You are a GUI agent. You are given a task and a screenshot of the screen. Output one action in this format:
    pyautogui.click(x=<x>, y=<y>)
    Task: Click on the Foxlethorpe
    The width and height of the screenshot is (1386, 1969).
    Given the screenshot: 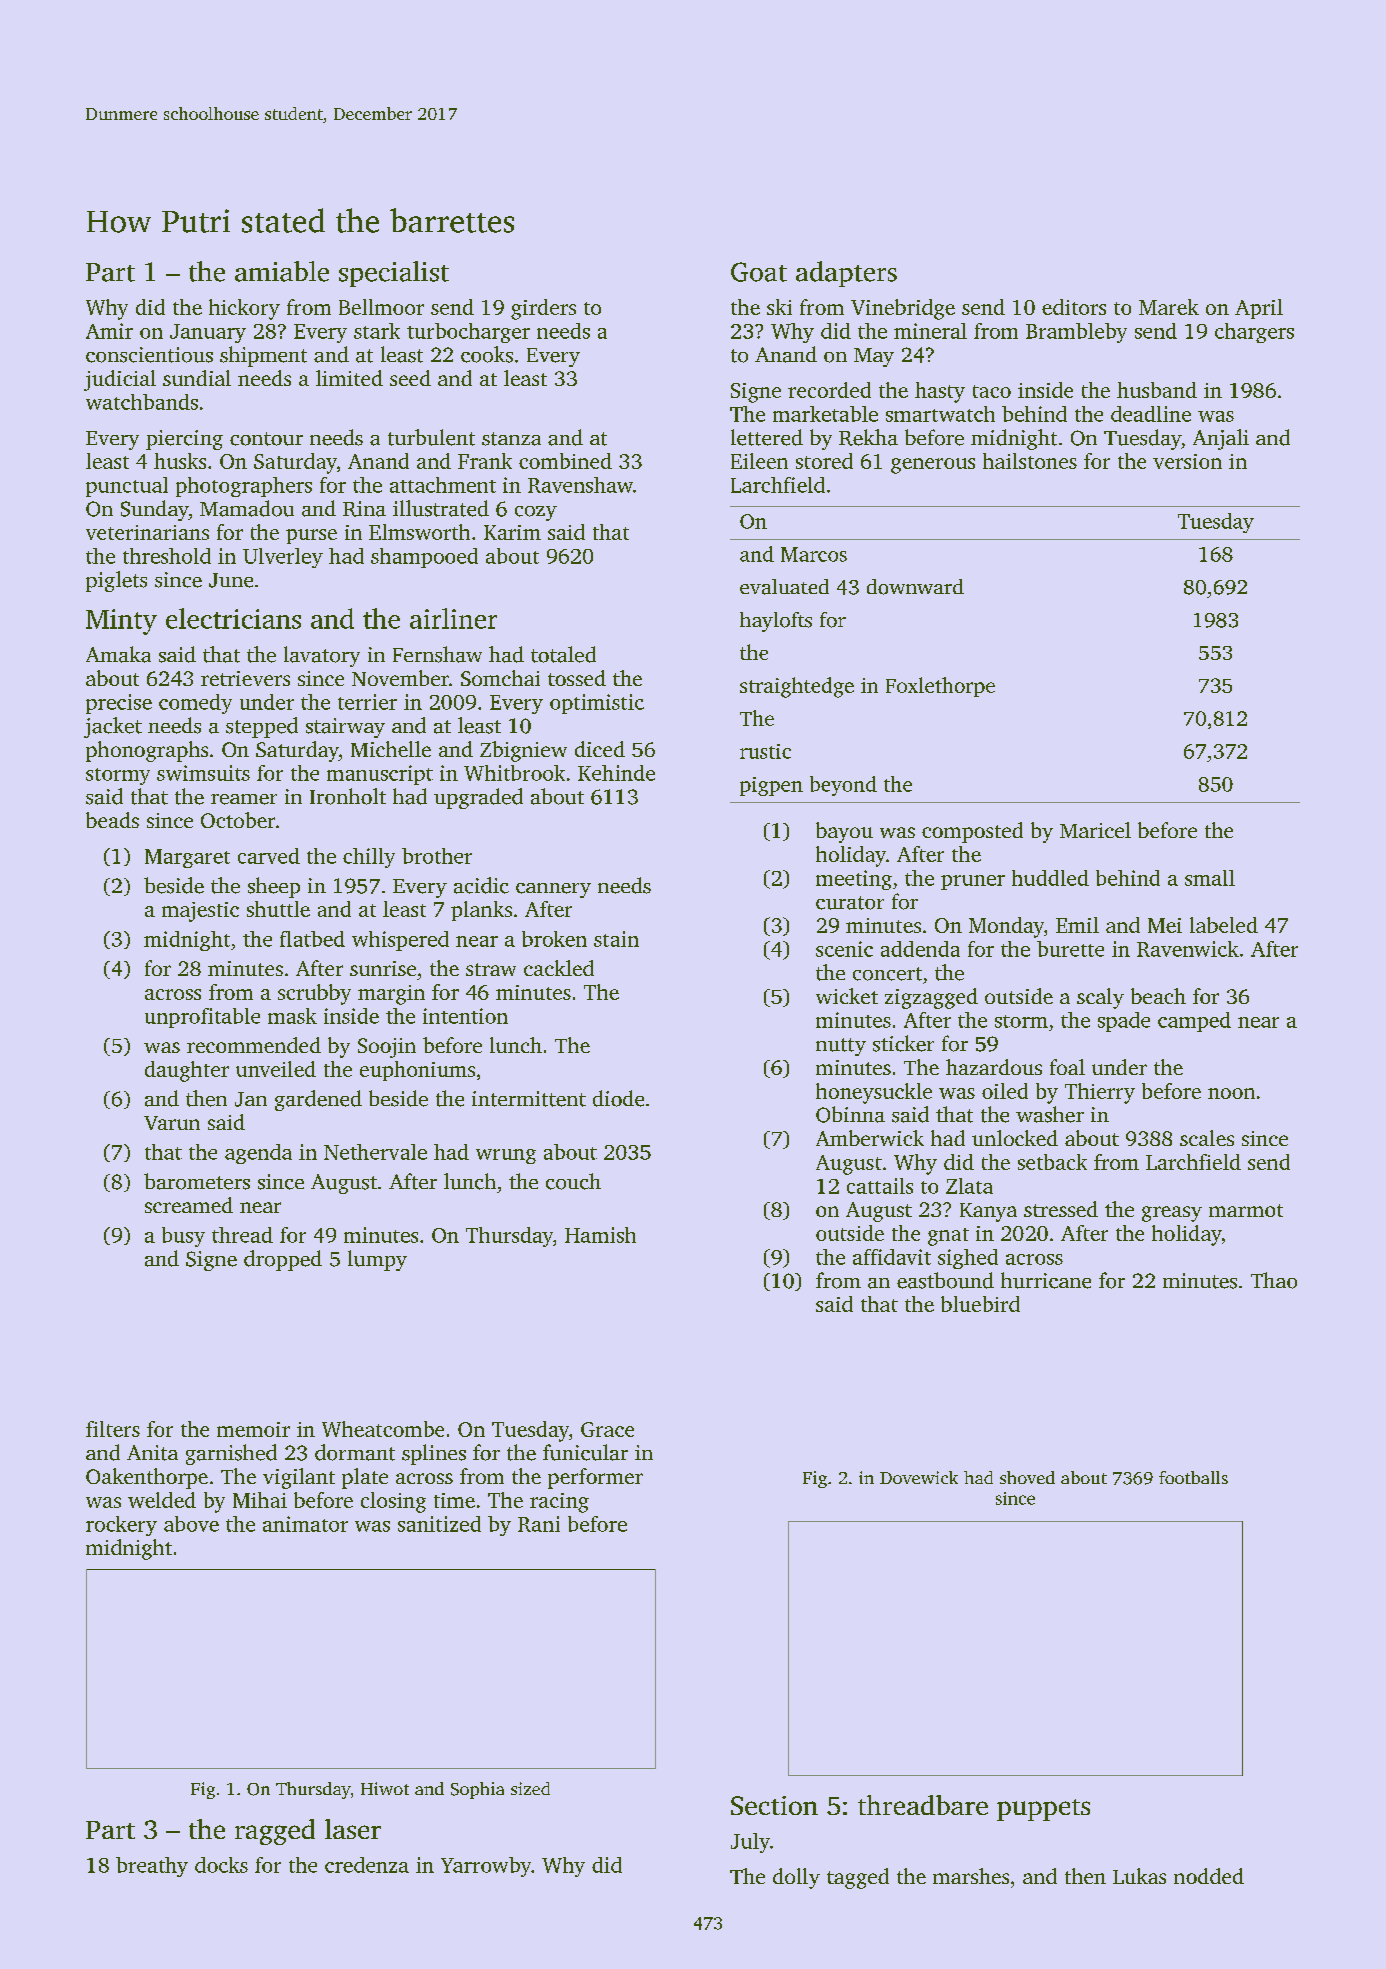 What is the action you would take?
    pyautogui.click(x=940, y=687)
